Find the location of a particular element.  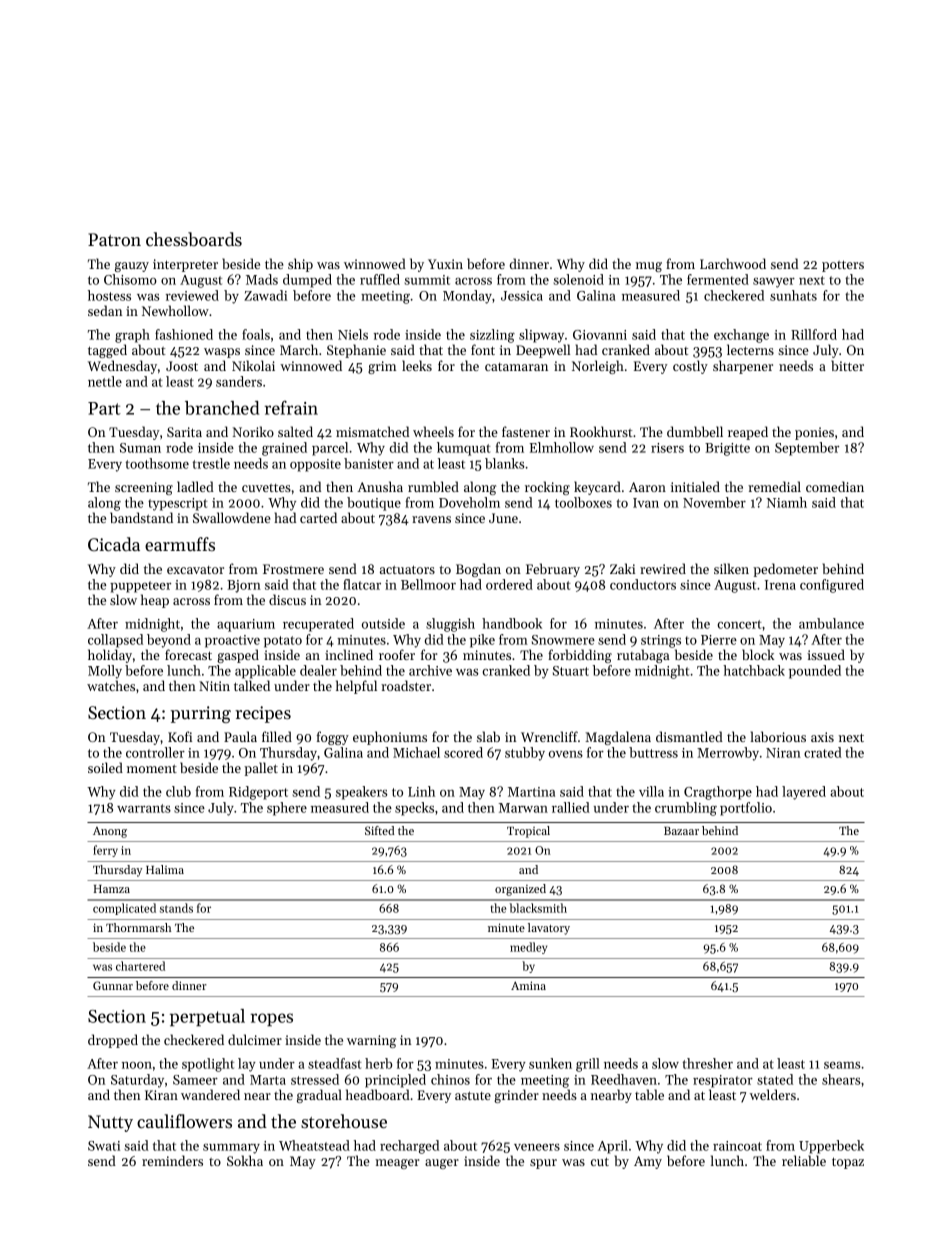

stands is located at coordinates (176, 908).
